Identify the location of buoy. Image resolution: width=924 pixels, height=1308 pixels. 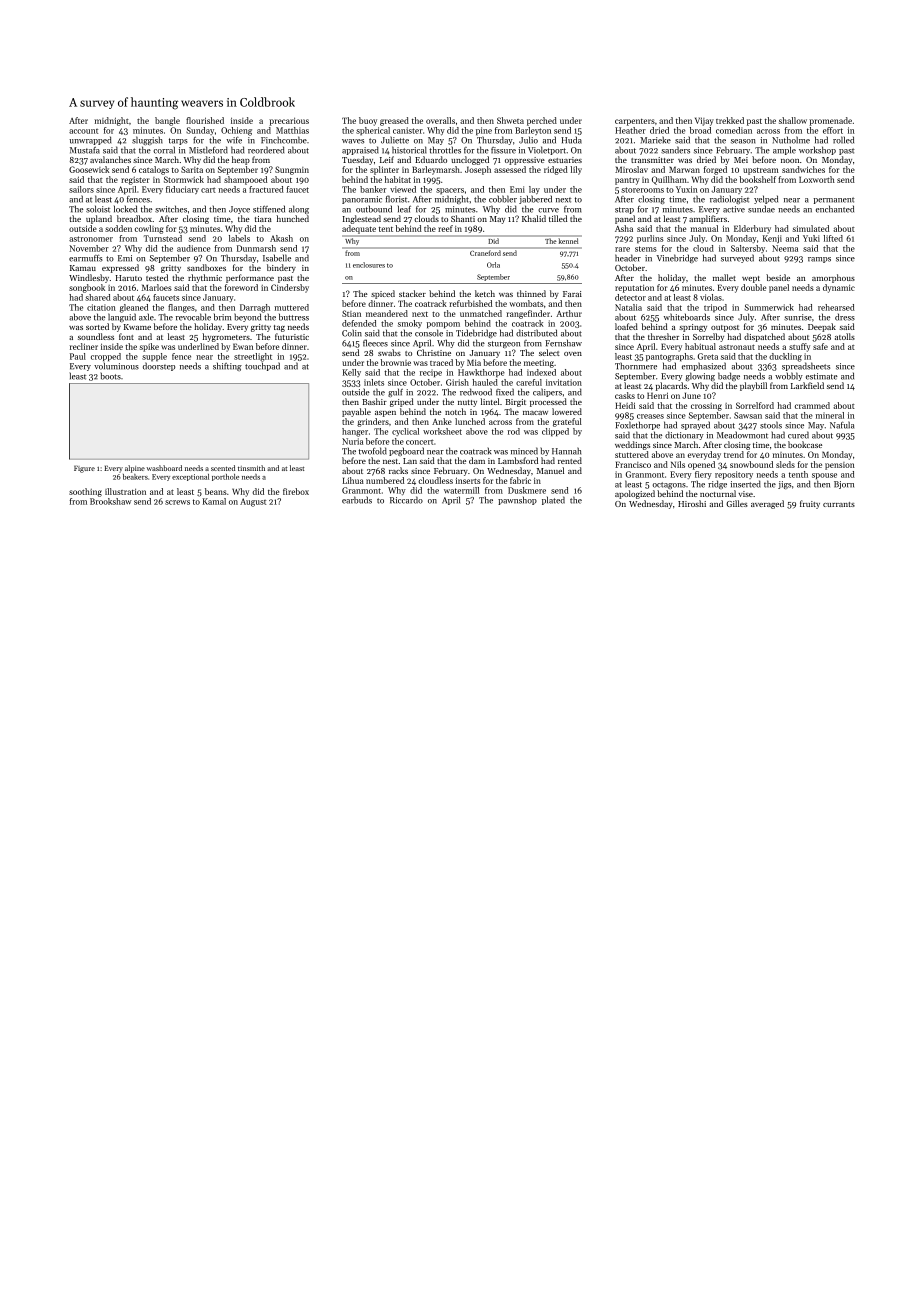
(368, 121).
